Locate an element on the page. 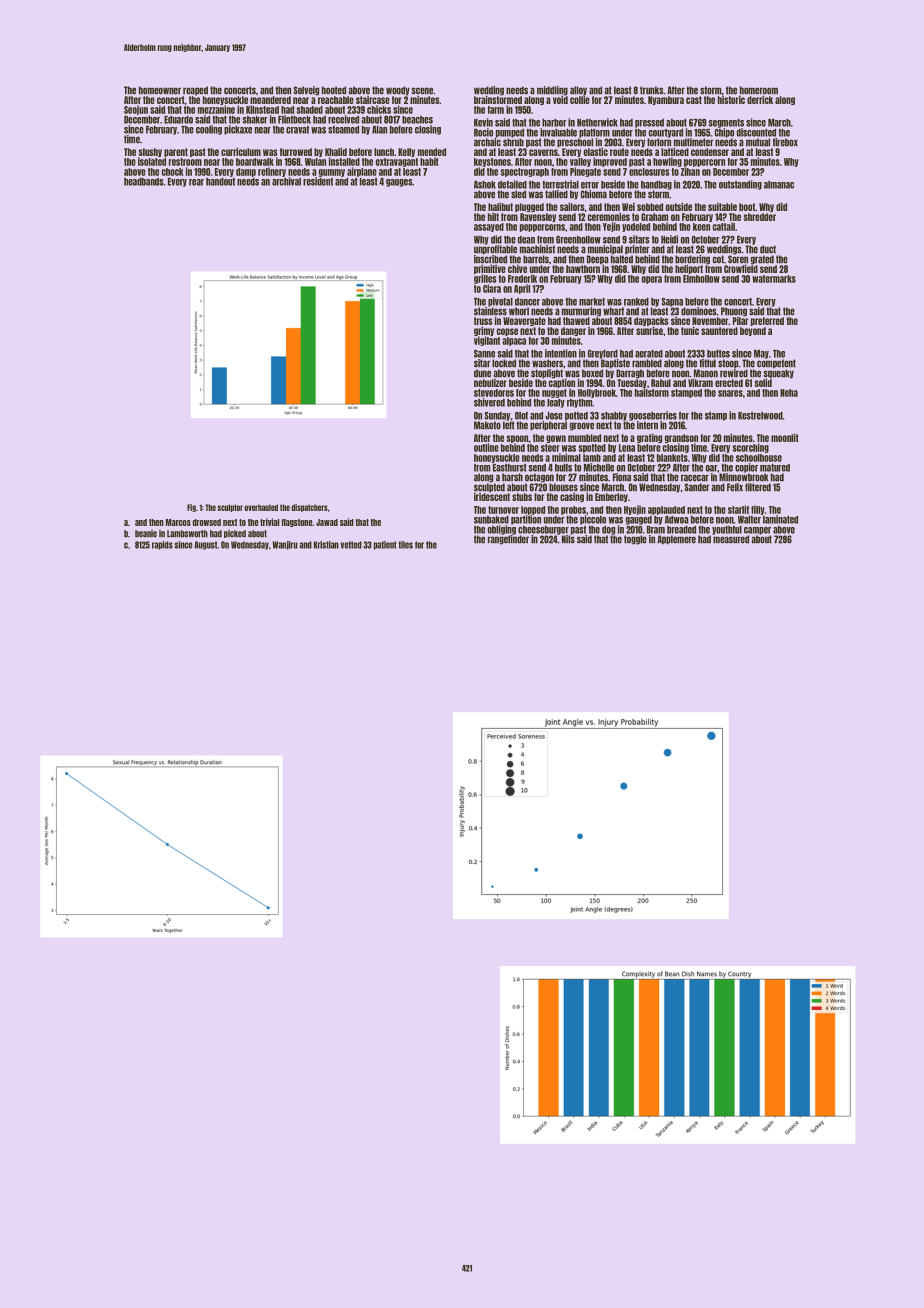 The width and height of the document is (924, 1308). trunks is located at coordinates (651, 90).
